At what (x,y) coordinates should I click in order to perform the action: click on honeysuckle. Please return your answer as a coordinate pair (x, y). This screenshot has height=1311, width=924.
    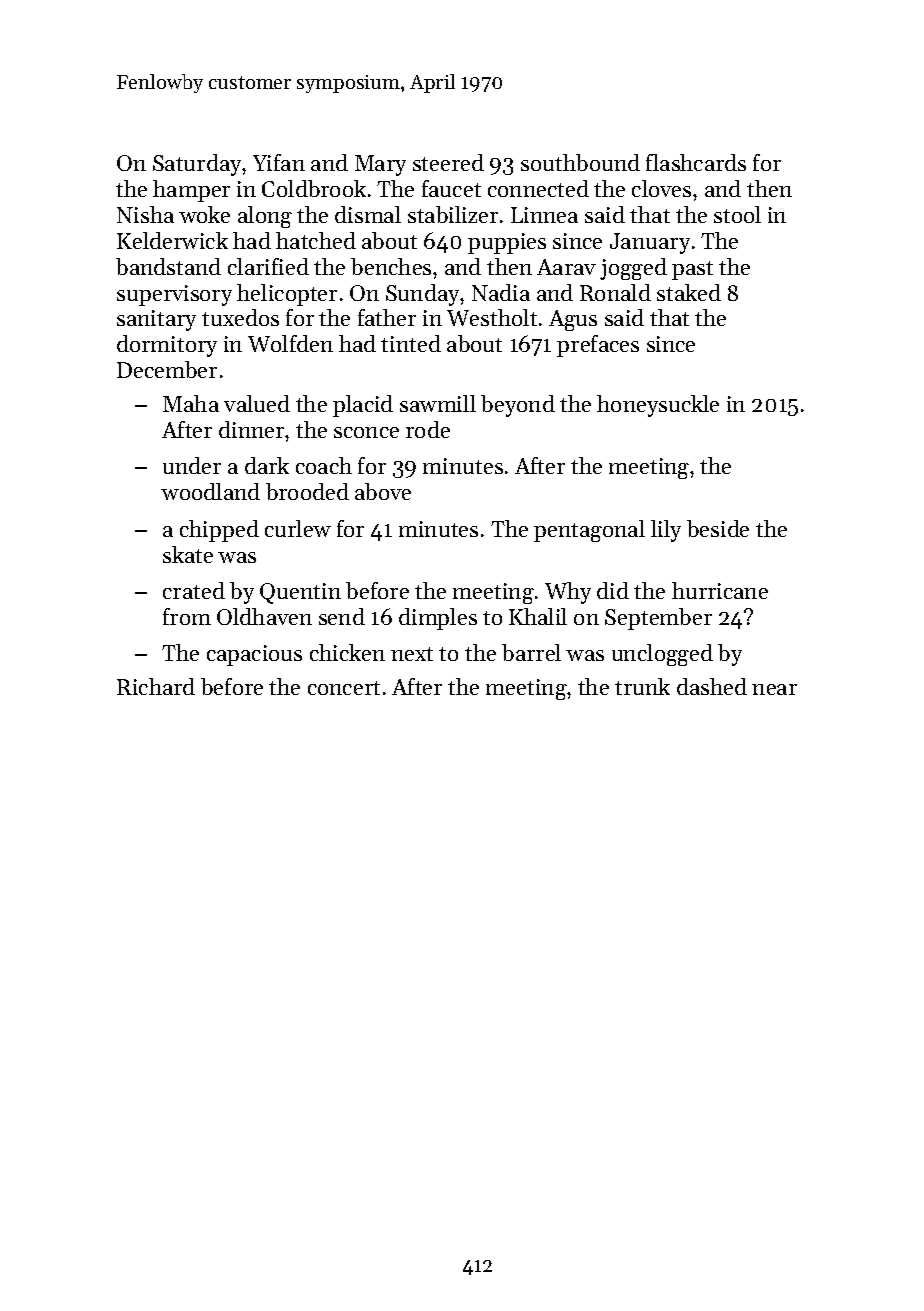
    Looking at the image, I should click on (658, 406).
